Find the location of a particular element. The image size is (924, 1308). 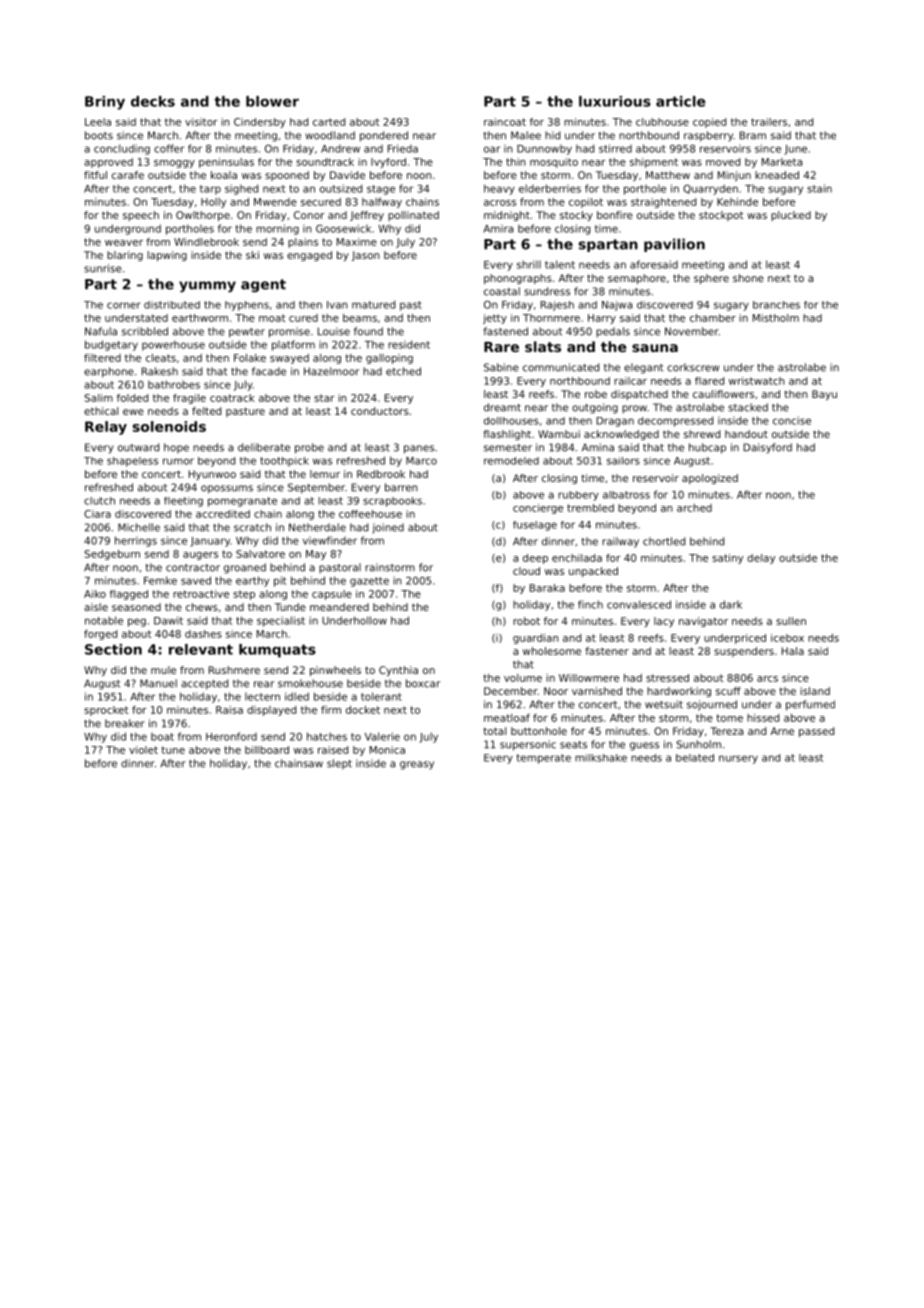

article is located at coordinates (681, 101).
